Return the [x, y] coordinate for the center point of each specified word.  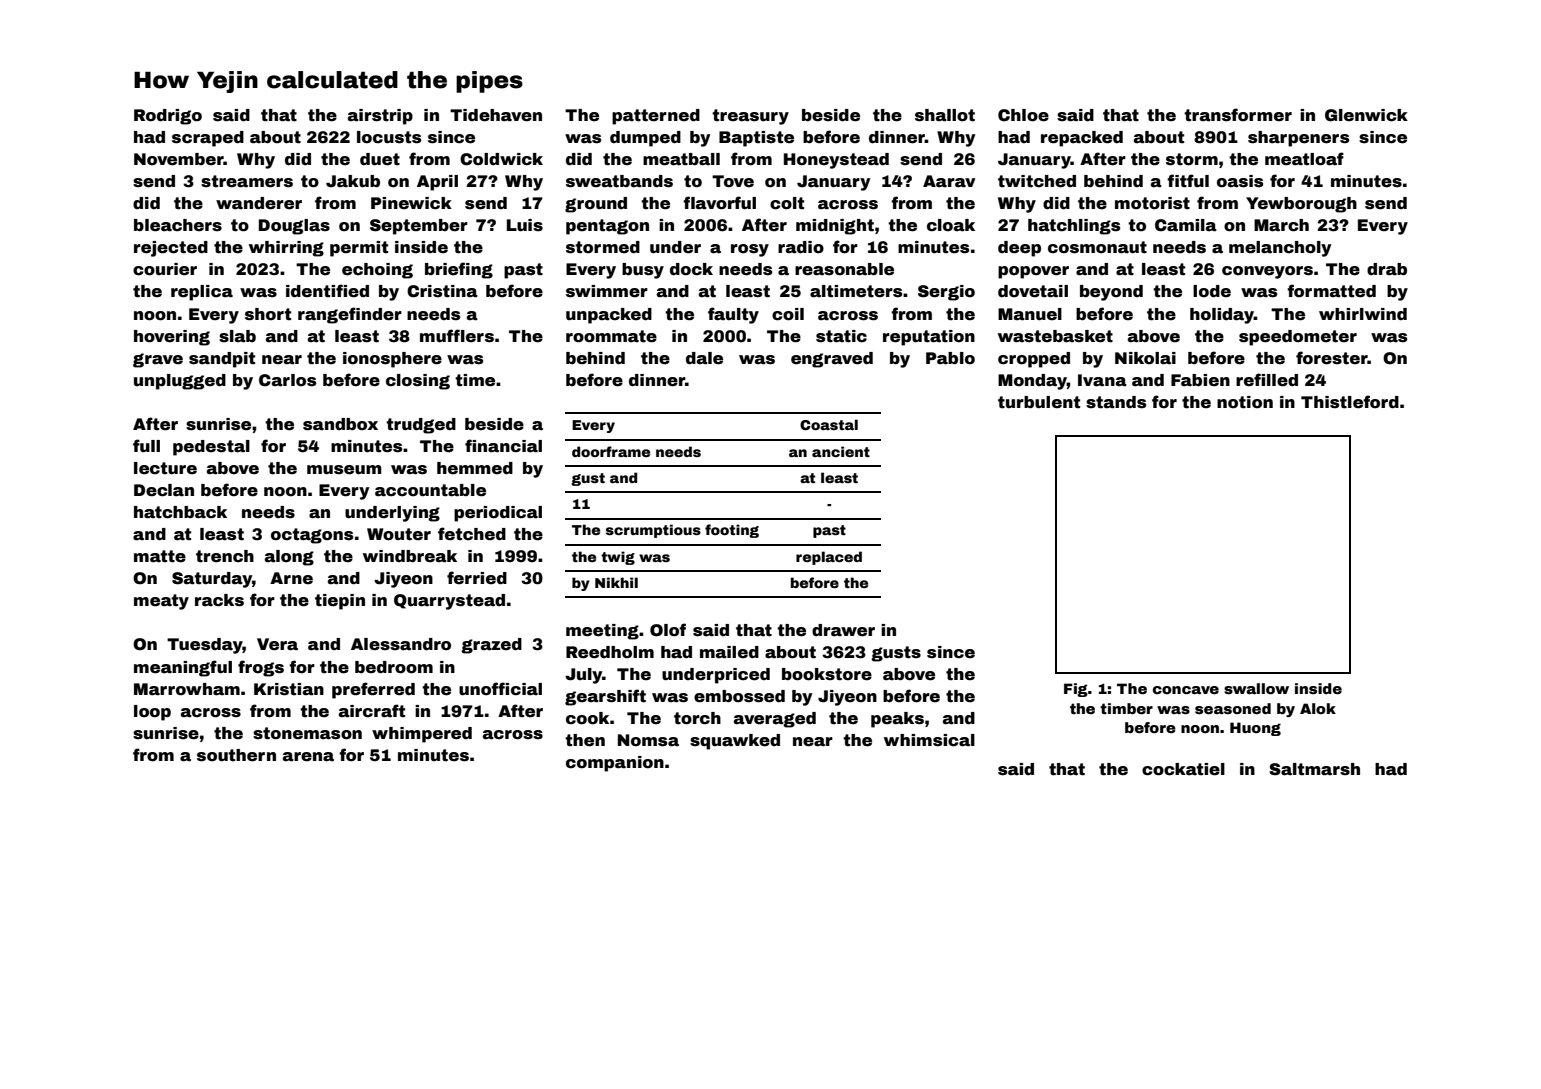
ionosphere [392, 360]
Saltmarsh [1314, 769]
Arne [291, 578]
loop [152, 713]
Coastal [829, 424]
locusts [389, 137]
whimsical [929, 740]
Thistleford [1350, 402]
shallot [945, 115]
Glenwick [1366, 115]
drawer [843, 630]
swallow [1256, 688]
